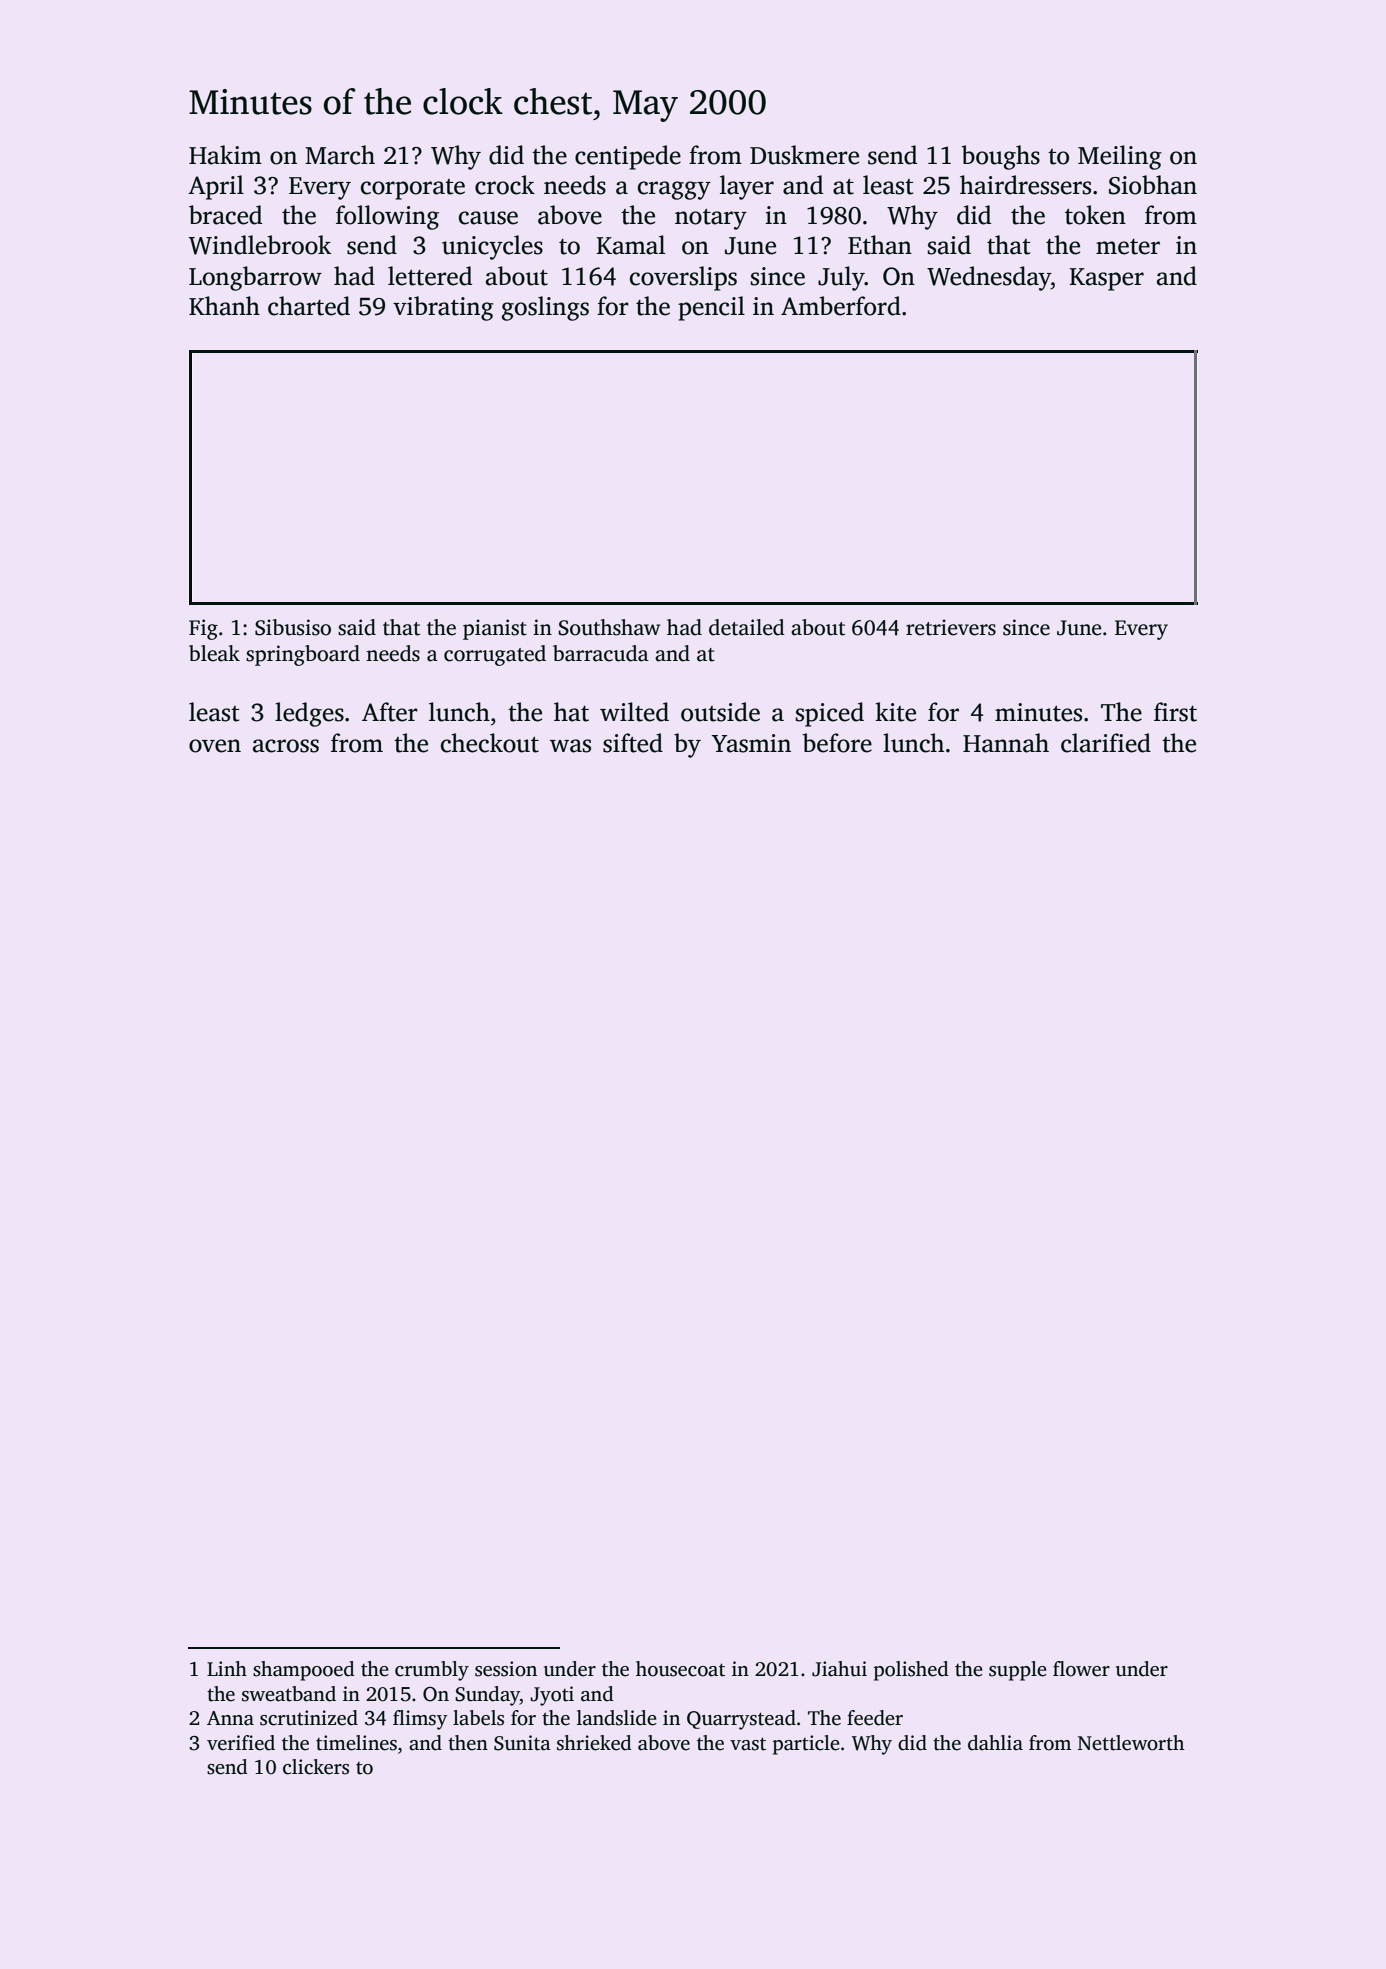 This page has height=1969, width=1386. I want to click on Kasper, so click(1106, 279).
